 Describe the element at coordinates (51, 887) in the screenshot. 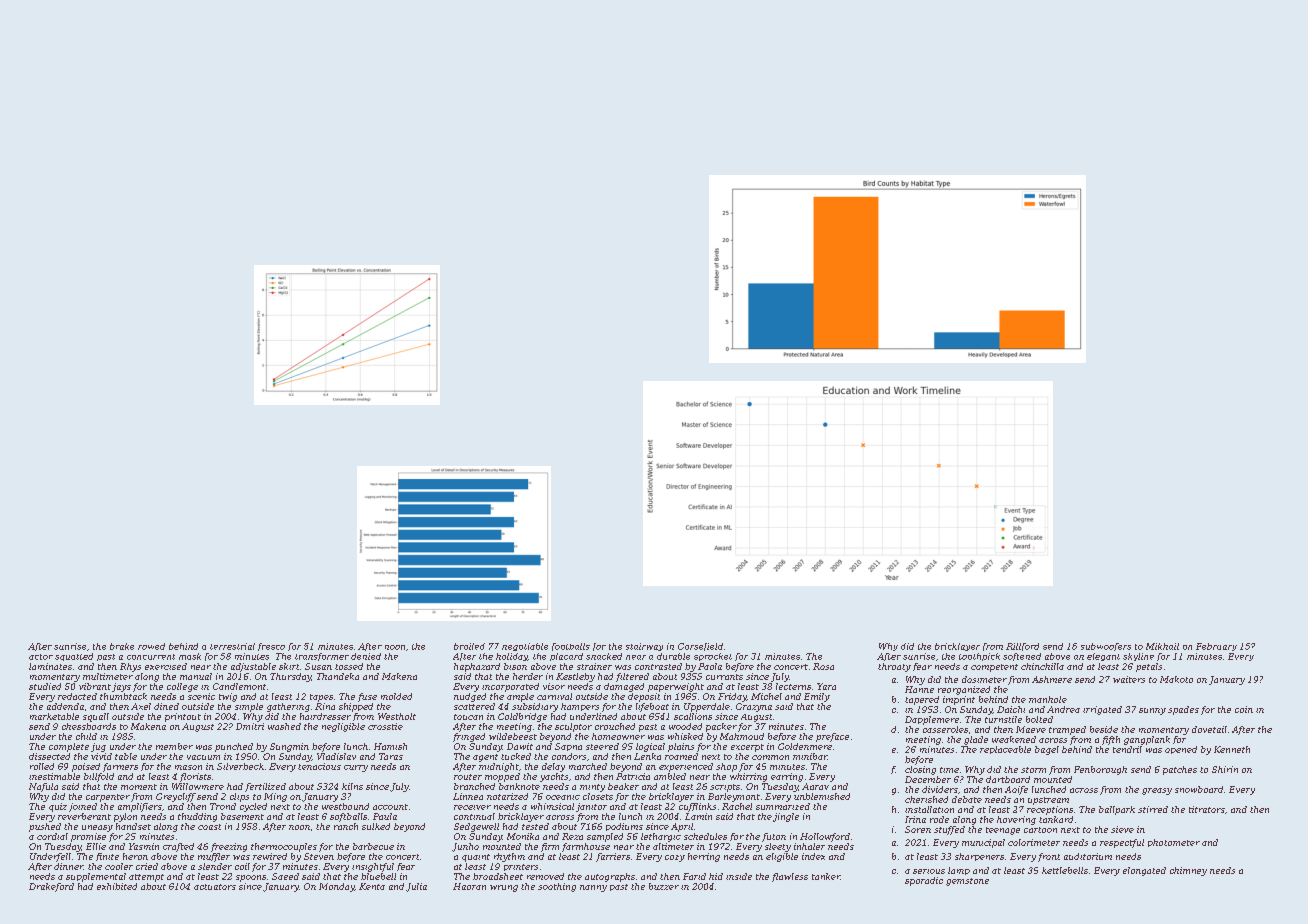

I see `Drakeford` at that location.
